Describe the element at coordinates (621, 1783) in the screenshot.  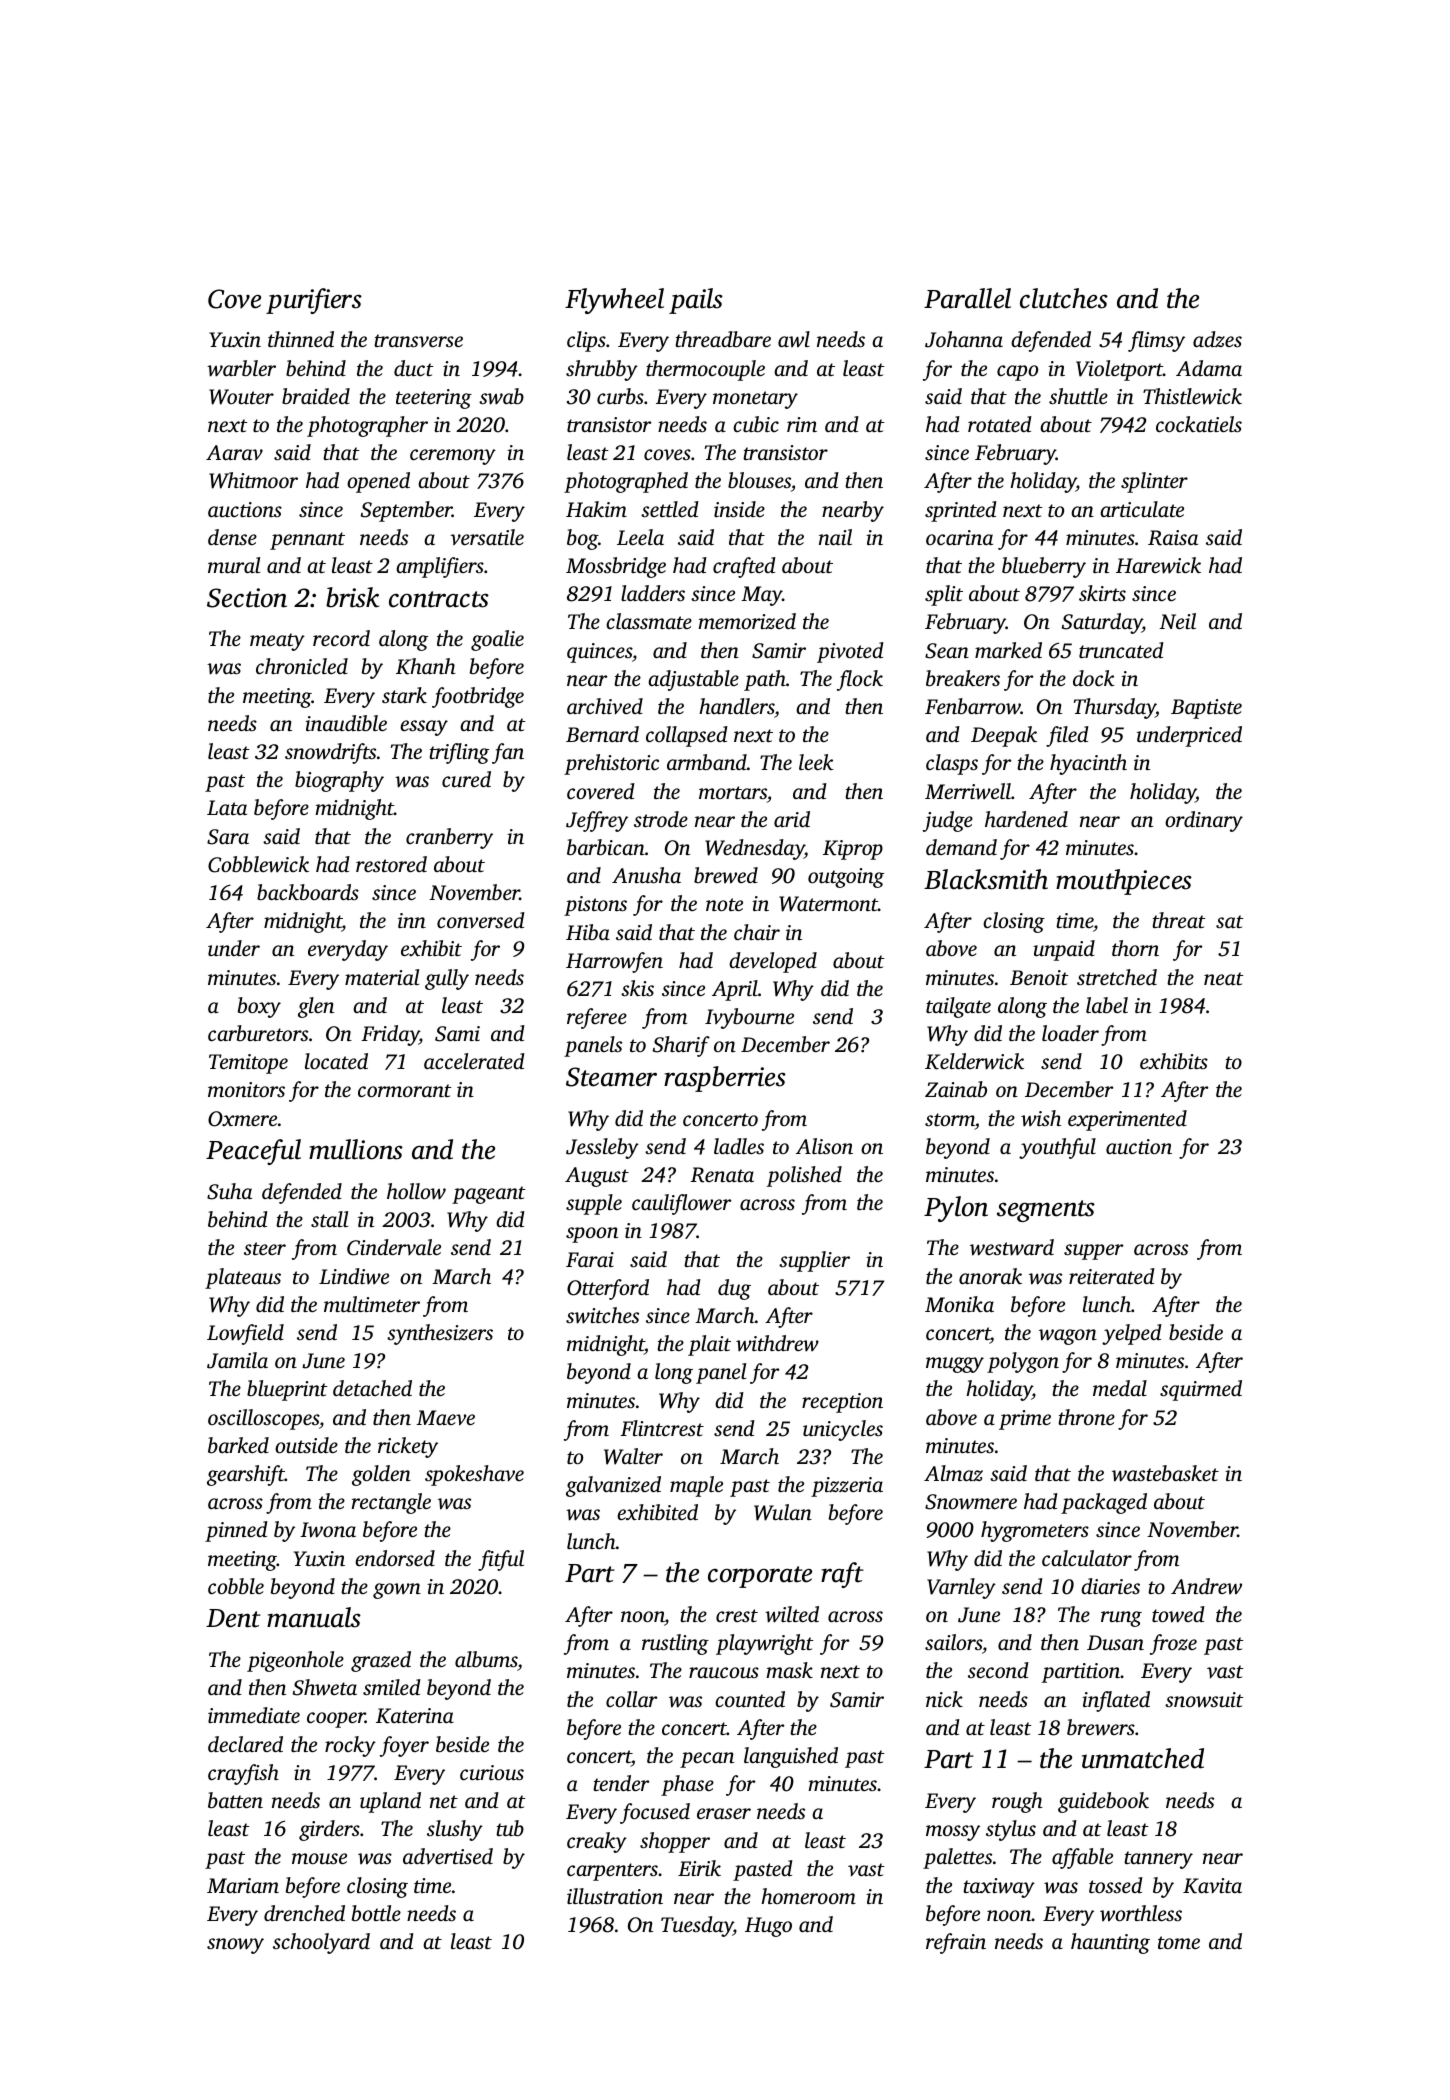
I see `tender` at that location.
